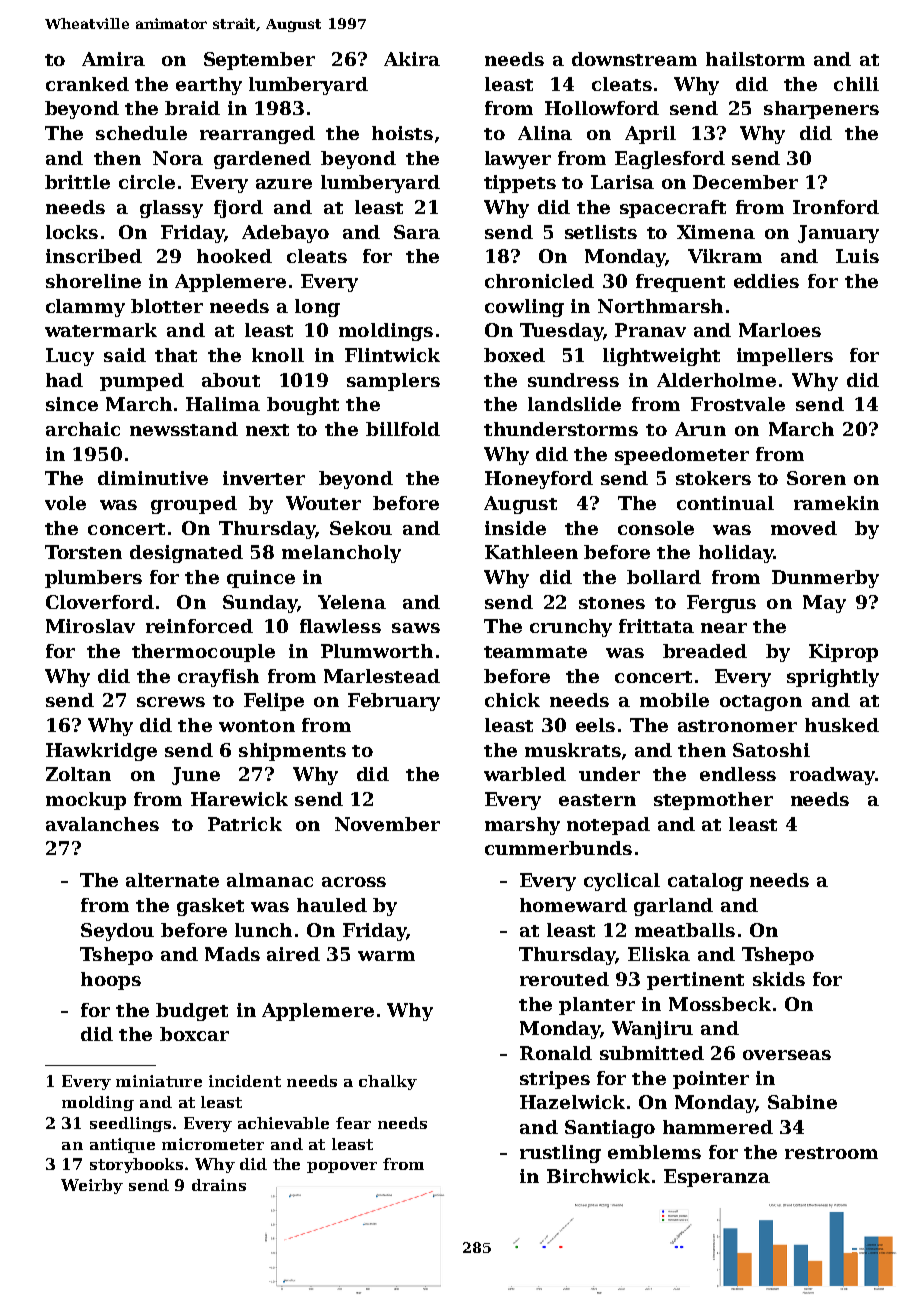 This screenshot has width=924, height=1314. What do you see at coordinates (386, 956) in the screenshot?
I see `warm` at bounding box center [386, 956].
